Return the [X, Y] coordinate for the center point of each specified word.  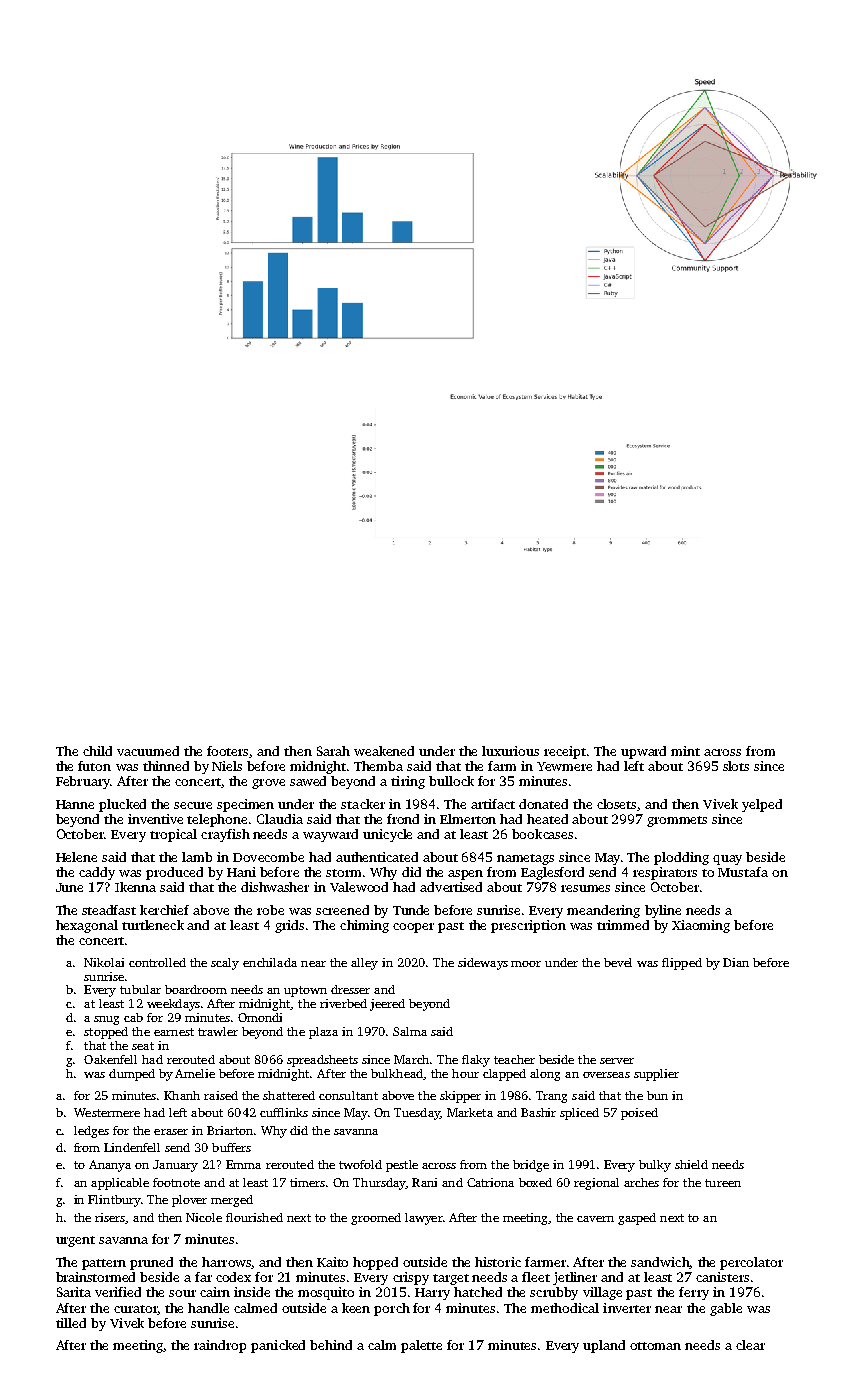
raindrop [220, 1346]
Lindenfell [132, 1147]
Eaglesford [552, 873]
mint [685, 751]
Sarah [333, 751]
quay [727, 860]
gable [726, 1309]
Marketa [470, 1112]
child [97, 751]
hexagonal [87, 926]
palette [421, 1346]
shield [691, 1164]
